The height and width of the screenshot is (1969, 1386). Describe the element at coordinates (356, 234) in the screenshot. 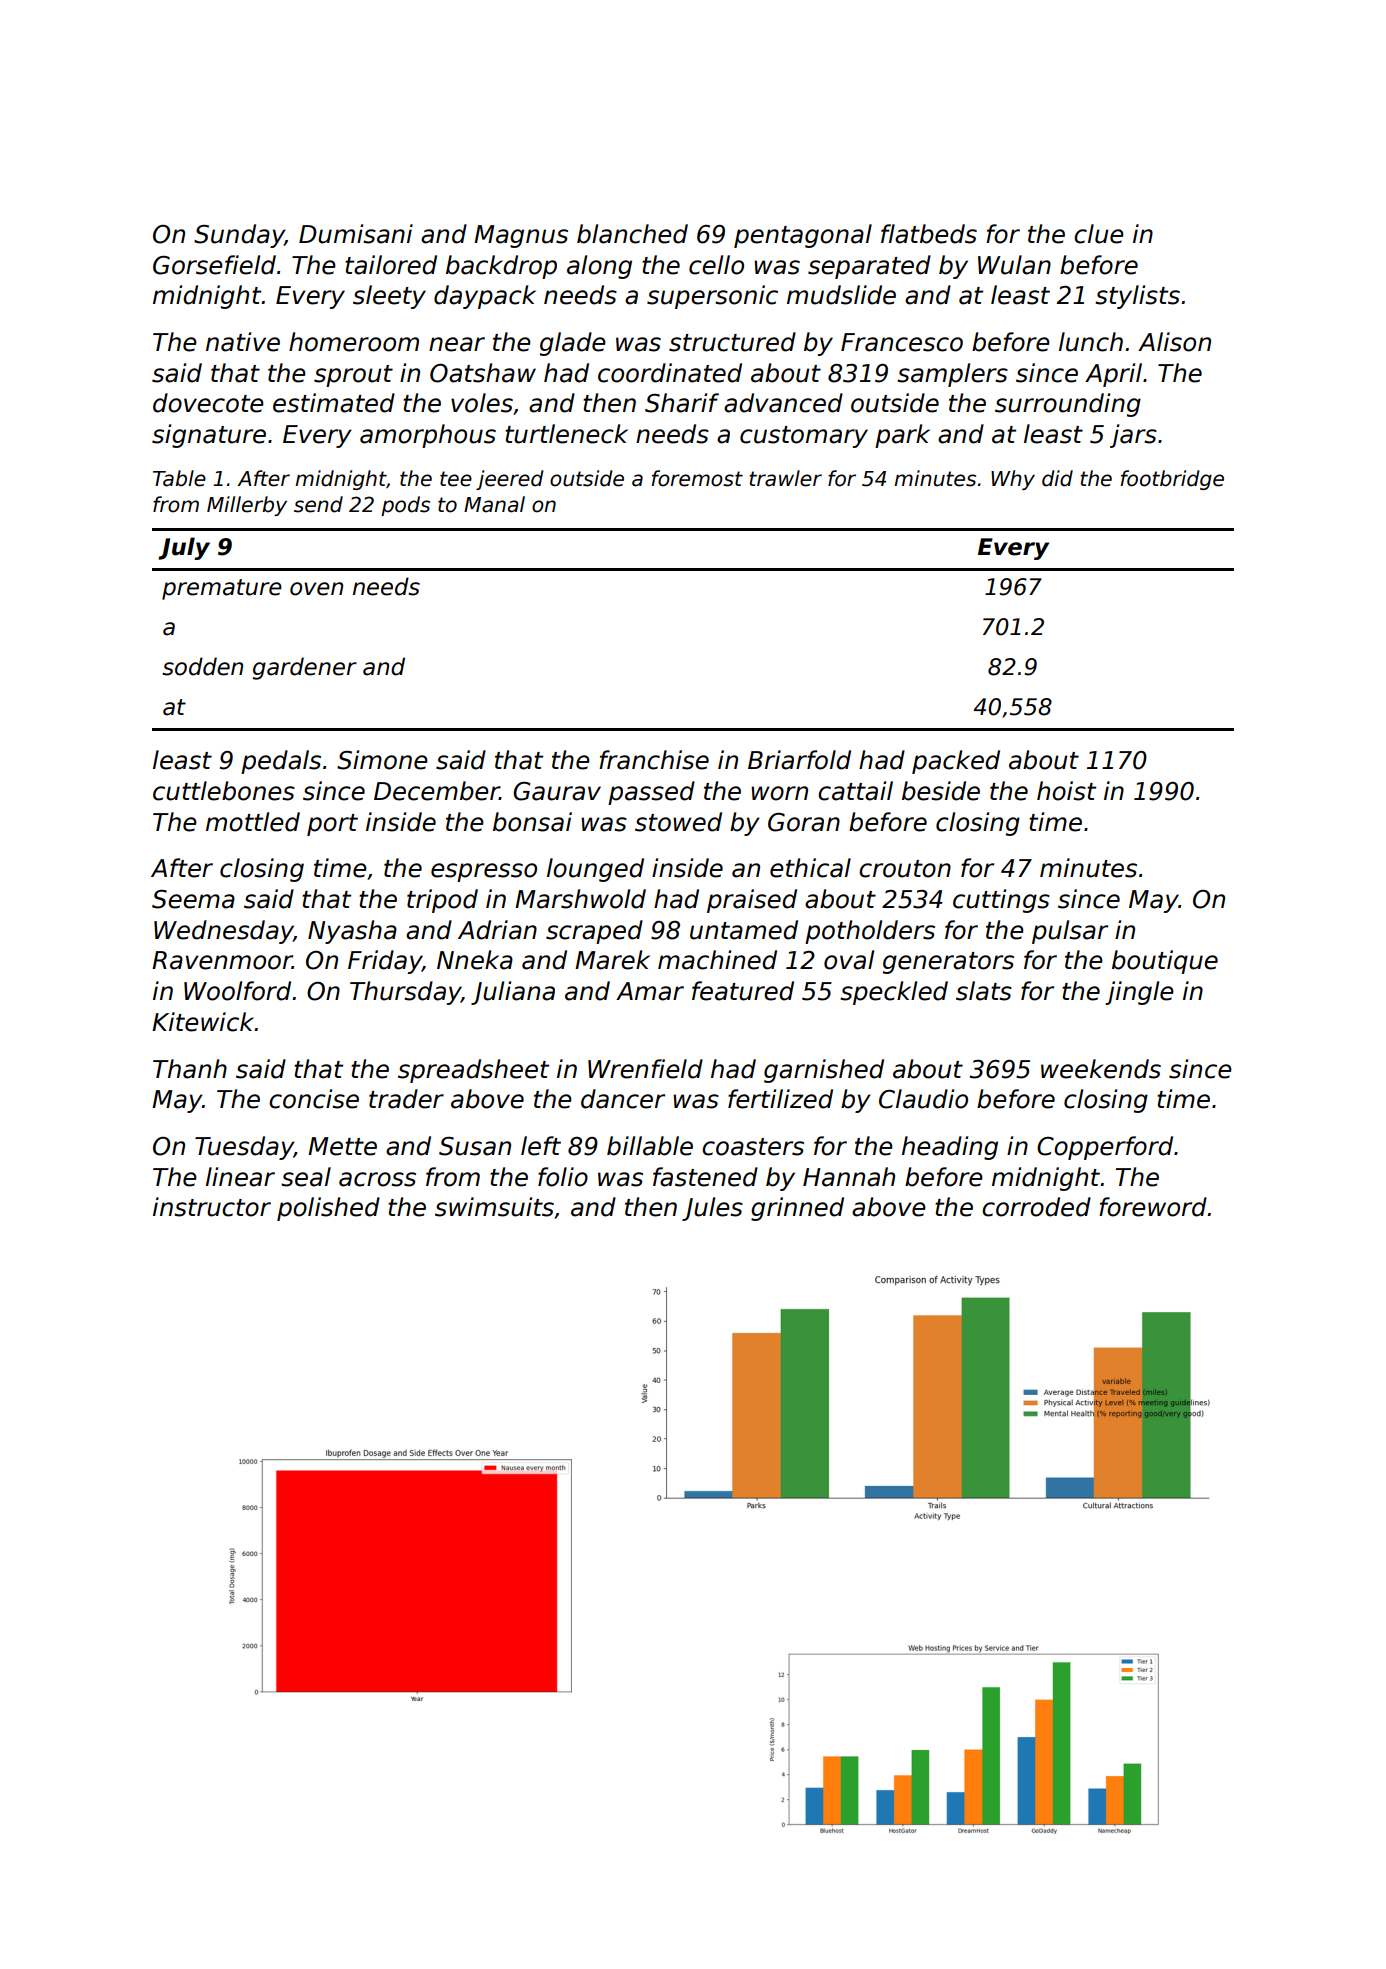

I see `Dumisani` at that location.
